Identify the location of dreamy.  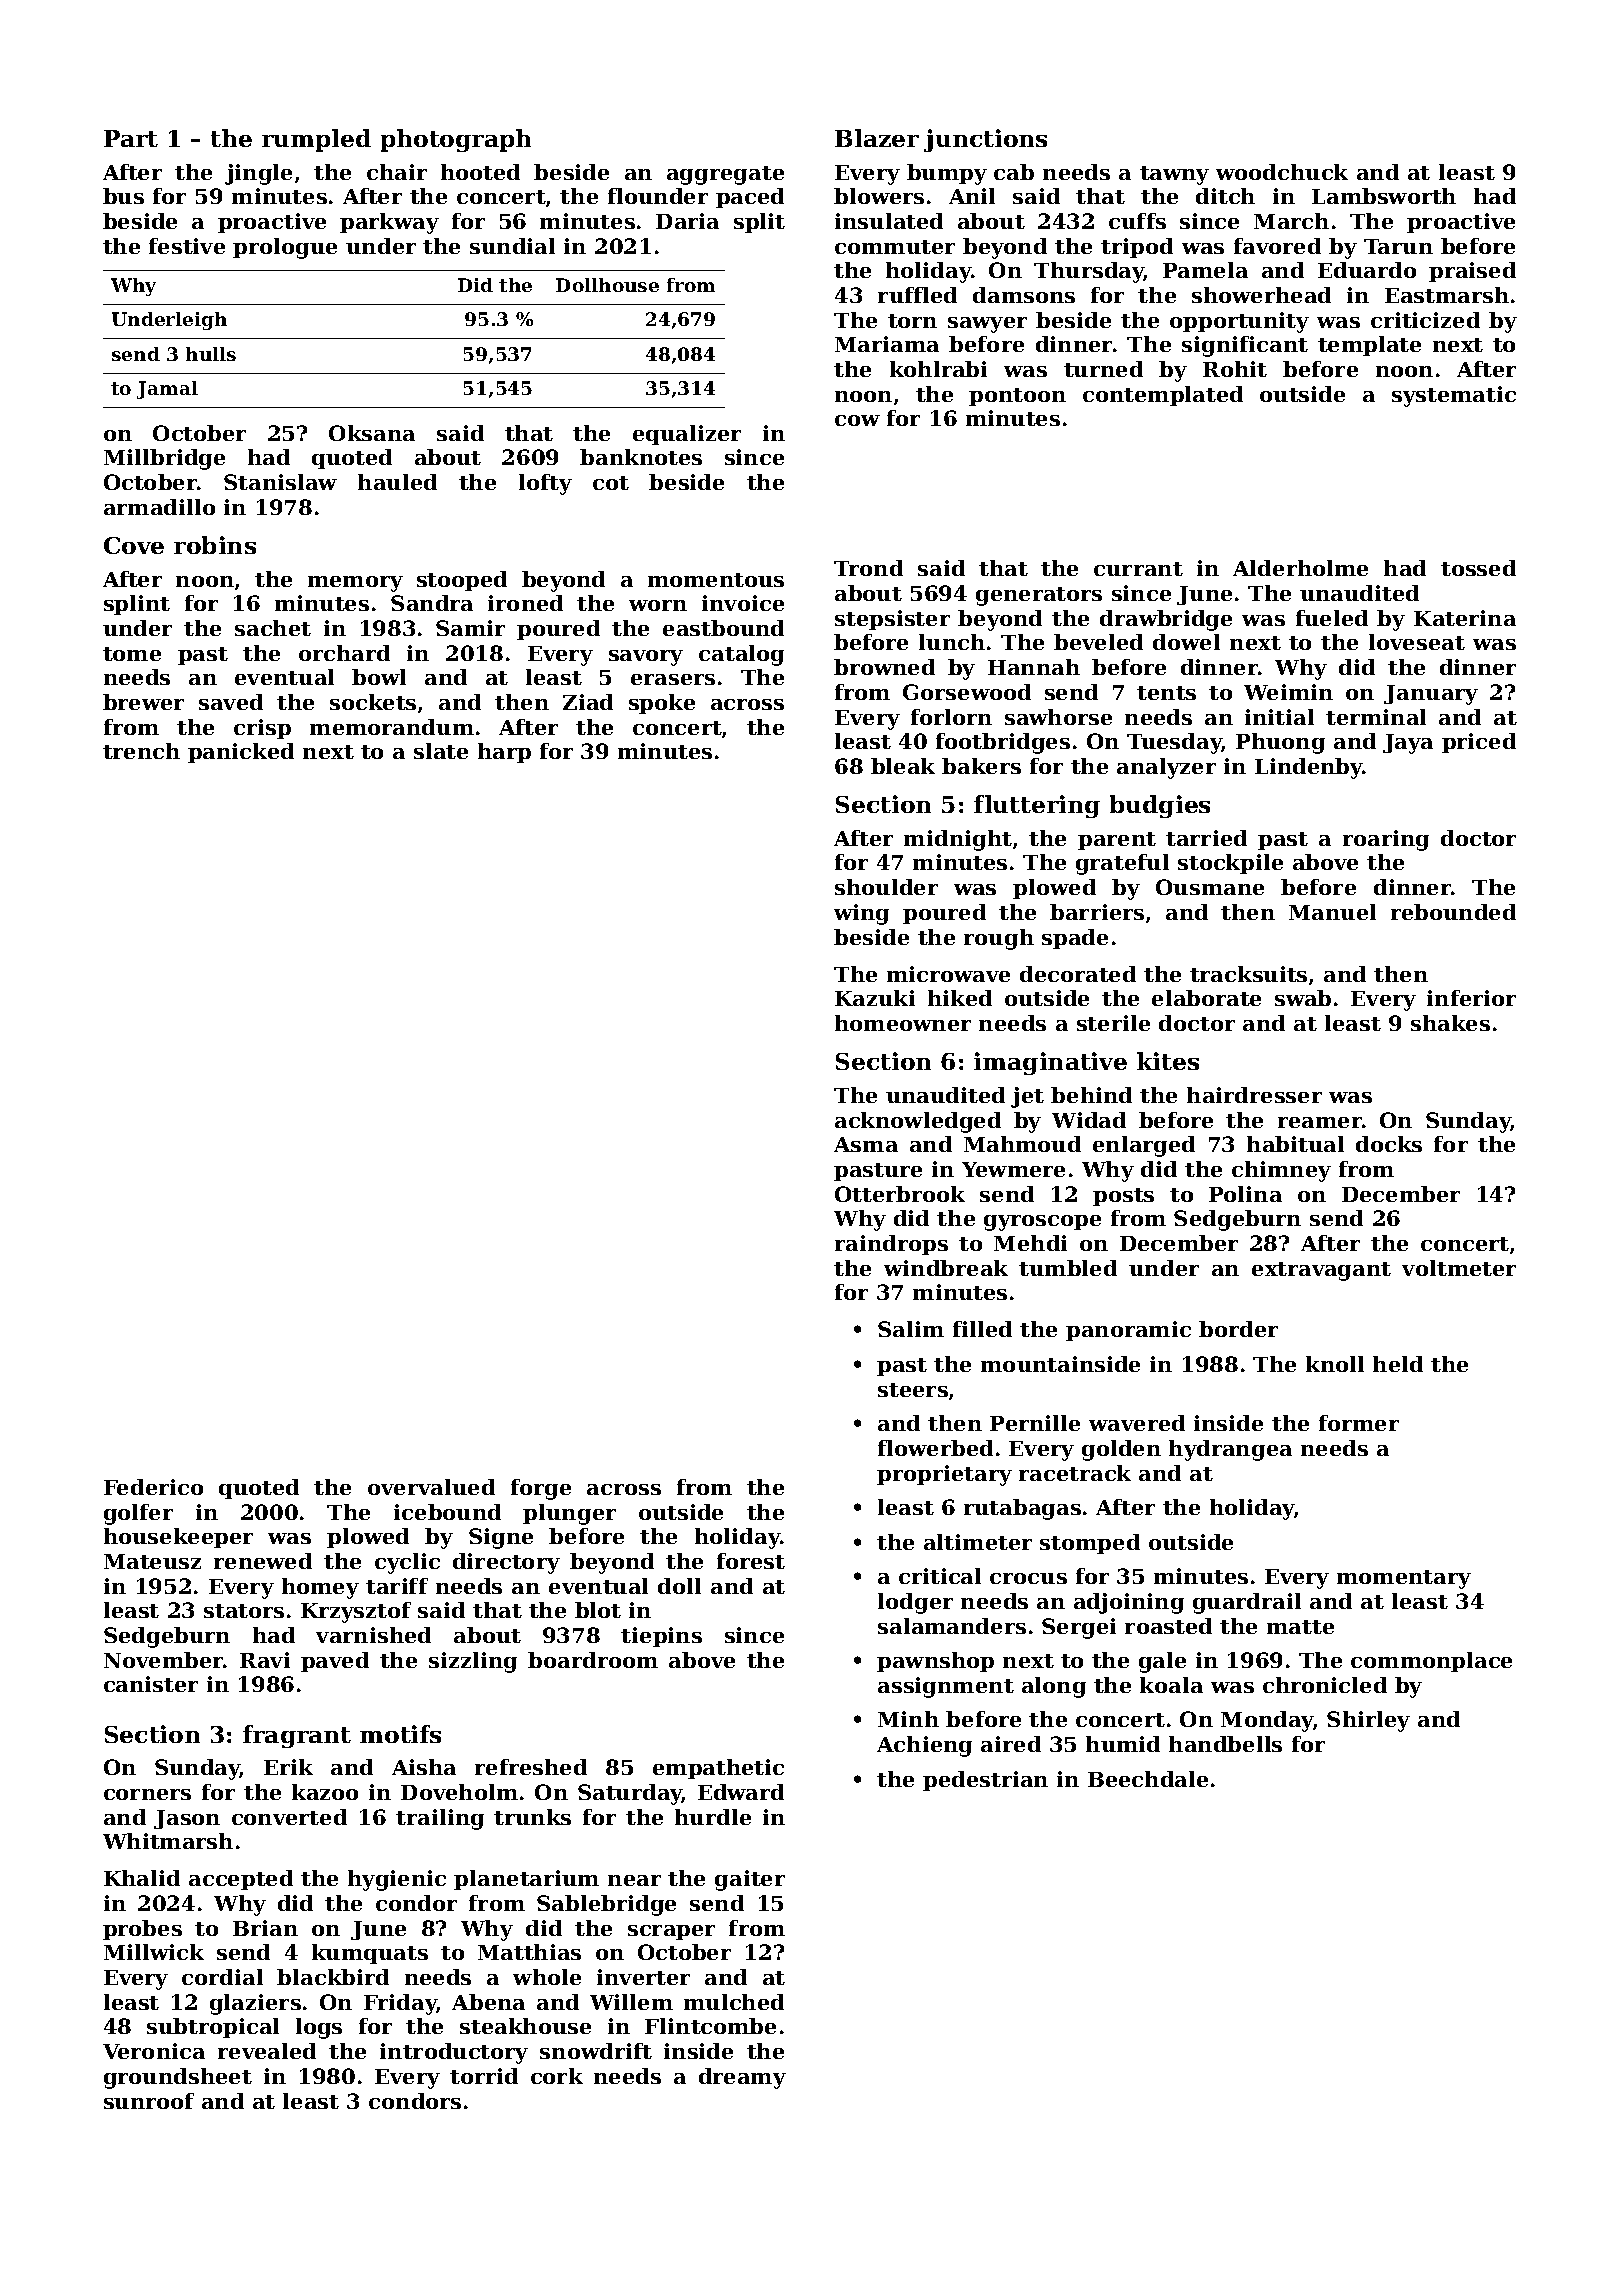
(742, 2078).
